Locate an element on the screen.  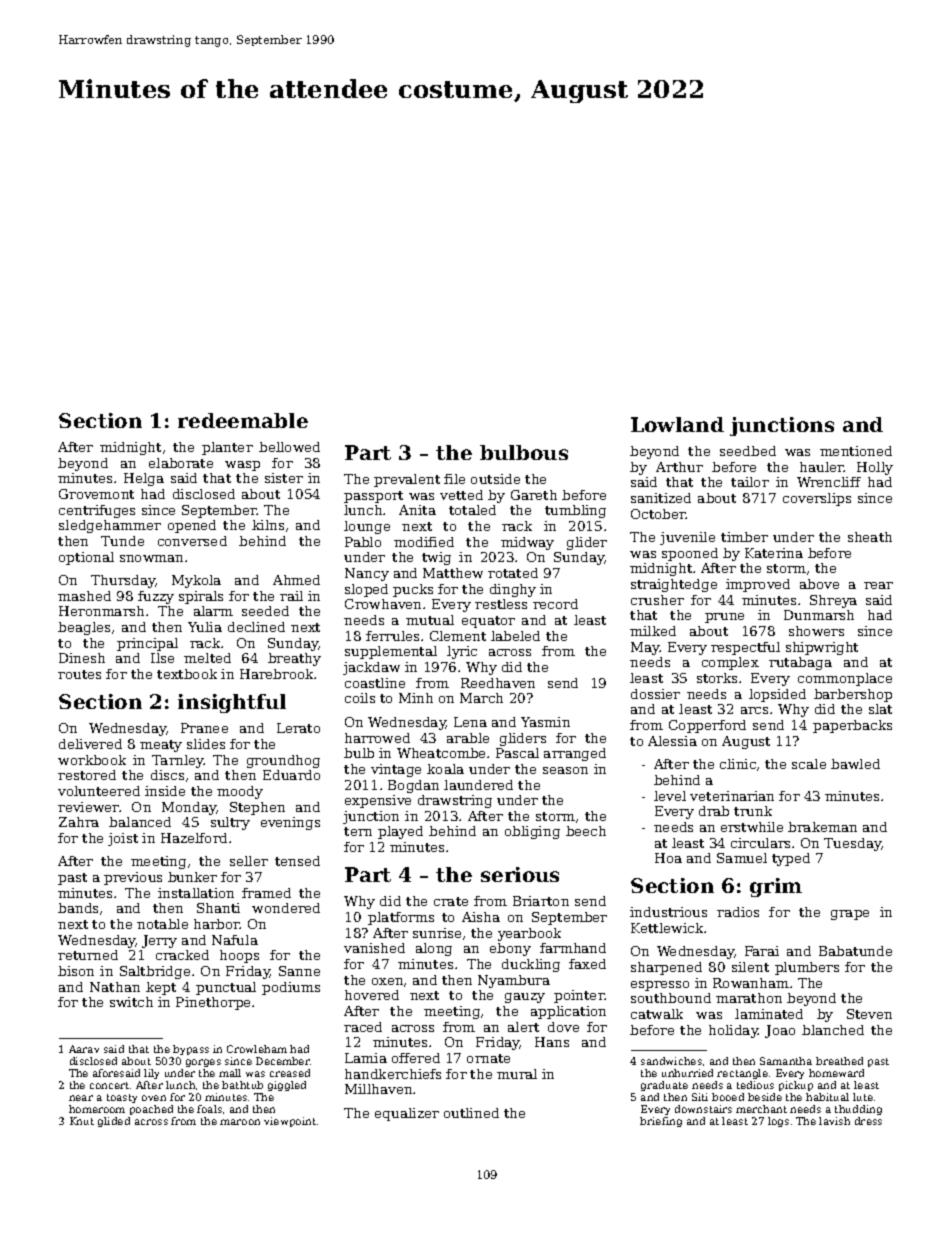
rear is located at coordinates (878, 585).
